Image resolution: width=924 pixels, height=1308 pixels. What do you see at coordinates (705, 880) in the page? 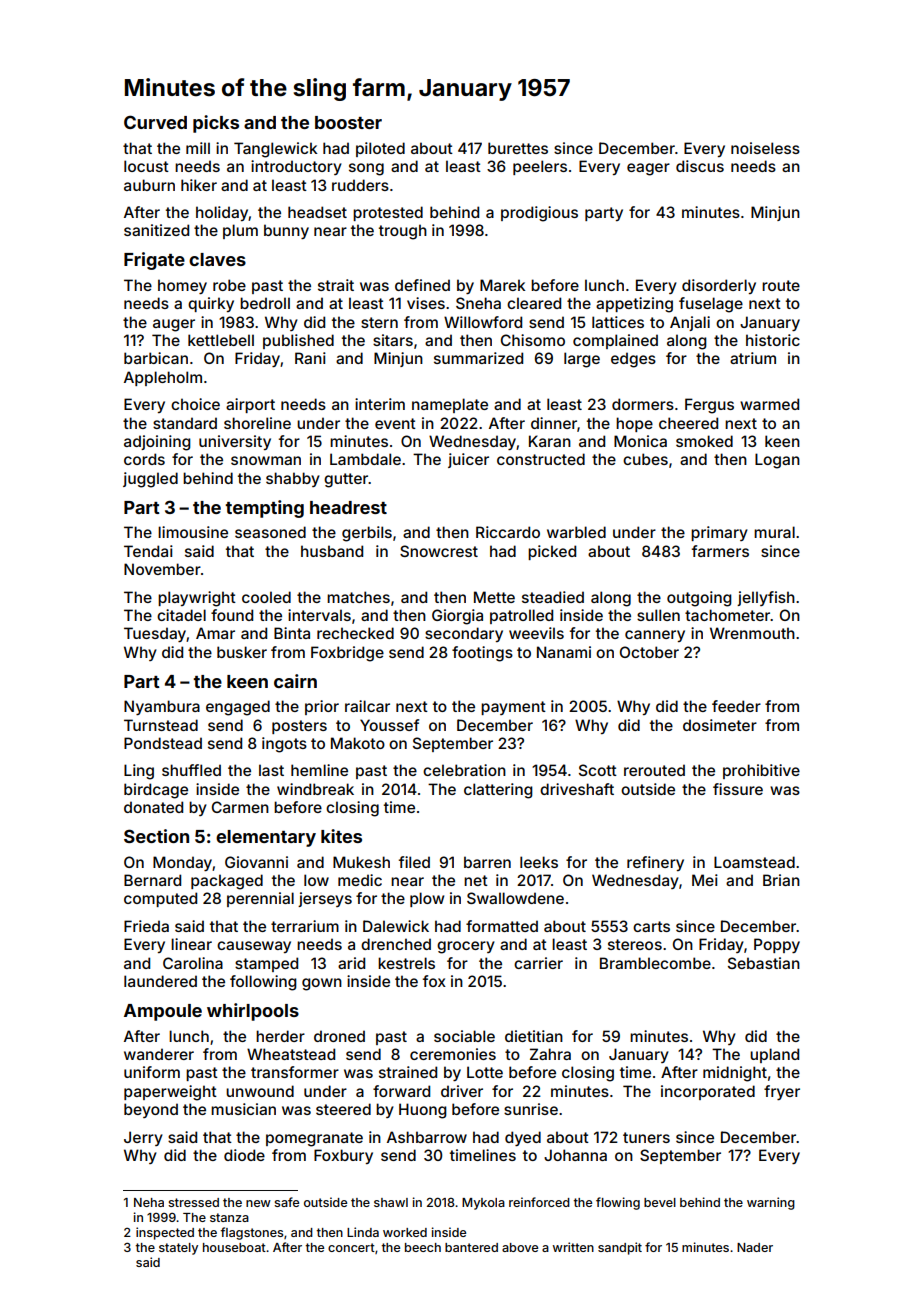
I see `Mei` at bounding box center [705, 880].
